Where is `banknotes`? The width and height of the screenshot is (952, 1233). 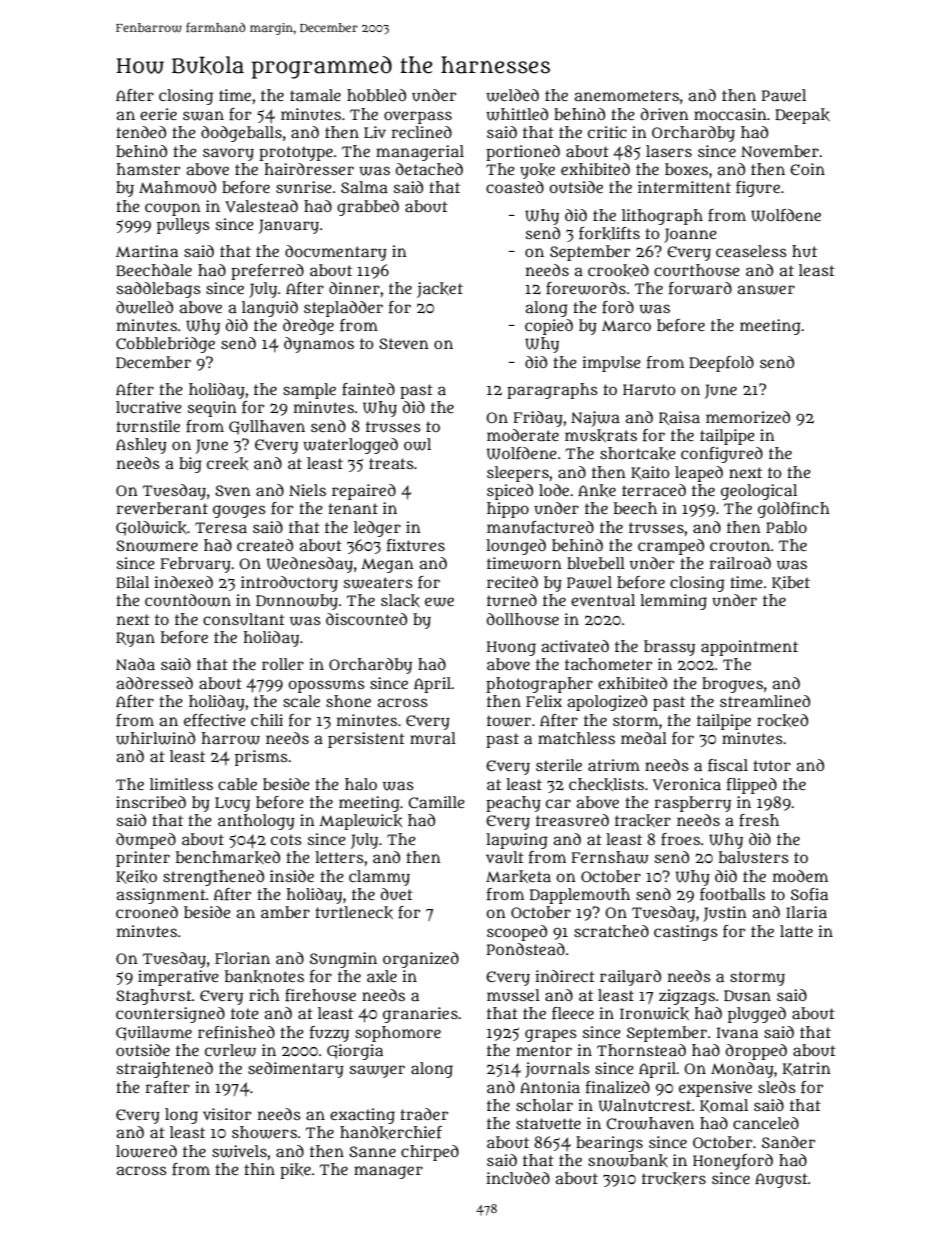 banknotes is located at coordinates (264, 976).
